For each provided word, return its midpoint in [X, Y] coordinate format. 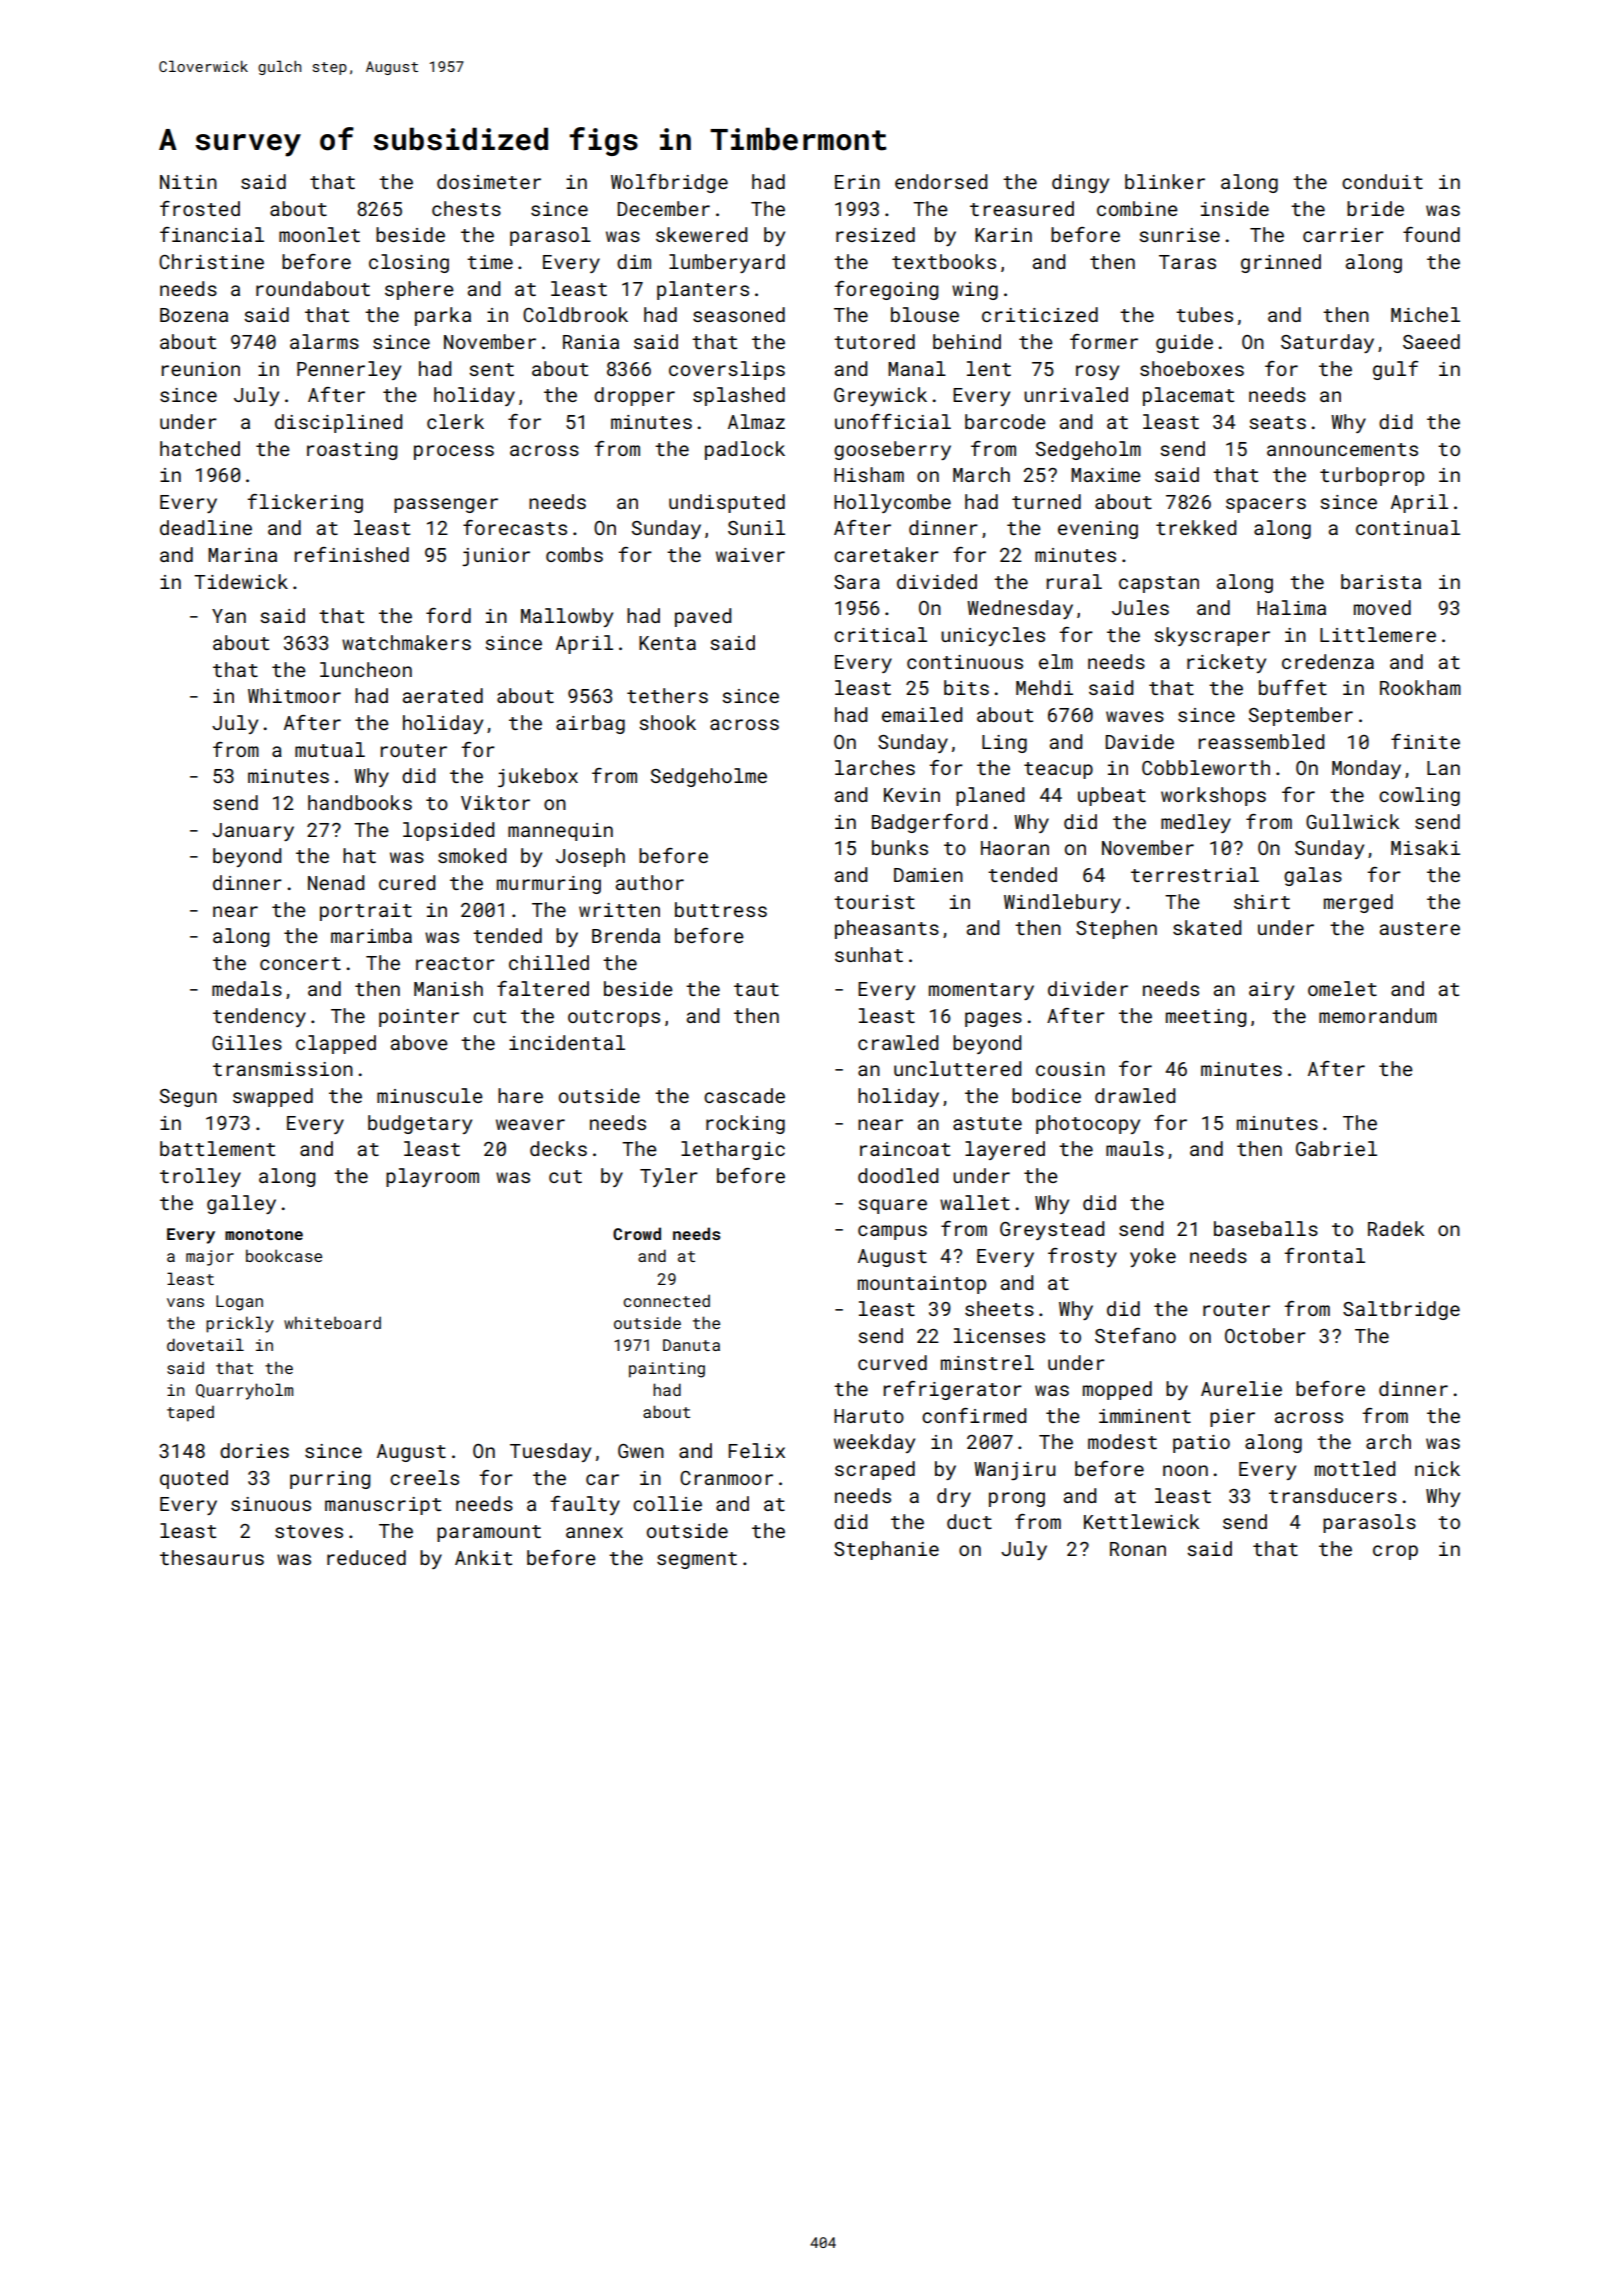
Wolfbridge [669, 183]
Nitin [188, 182]
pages [993, 1019]
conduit [1382, 181]
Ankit [483, 1557]
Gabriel [1336, 1148]
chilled [549, 962]
